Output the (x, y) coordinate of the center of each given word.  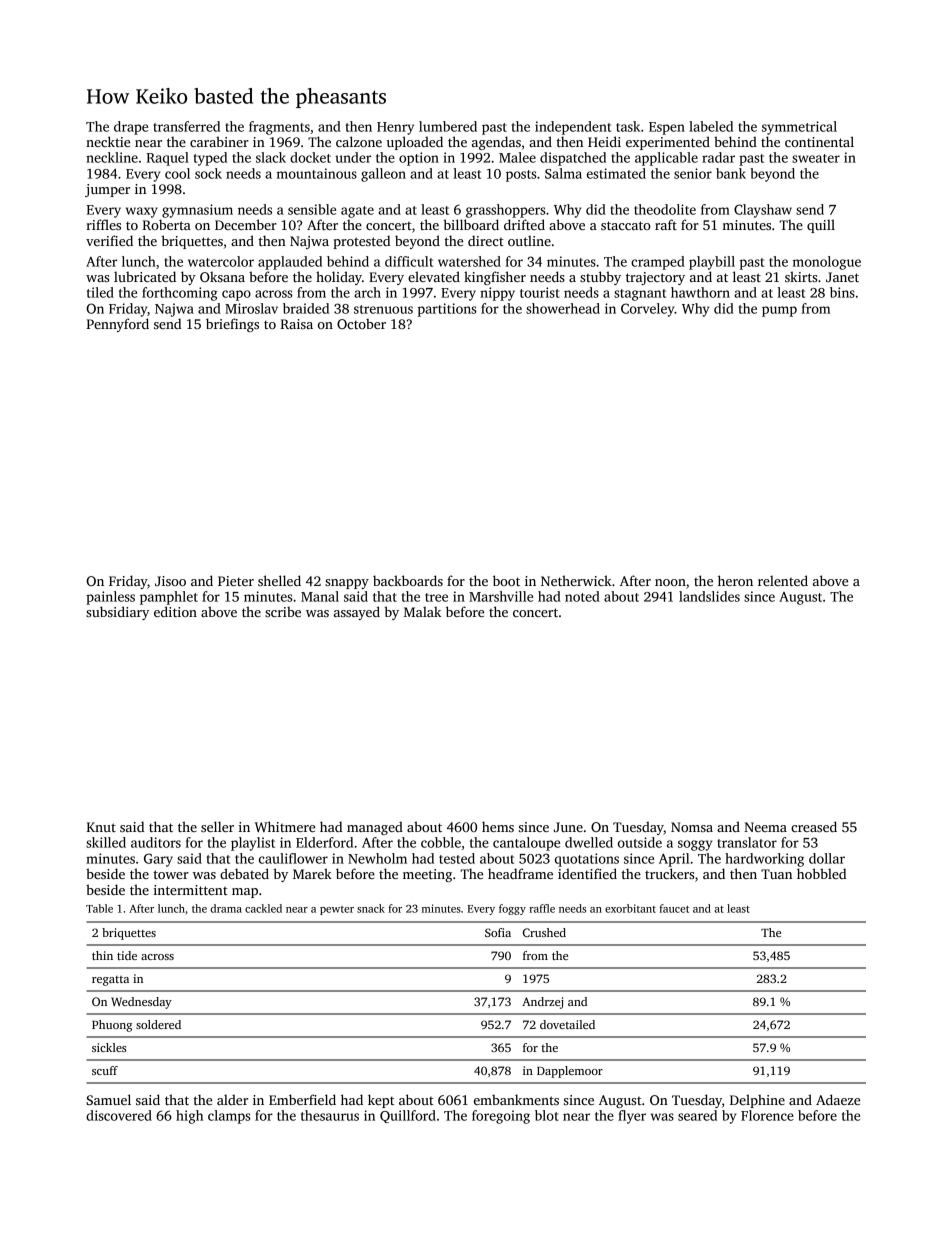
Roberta (167, 224)
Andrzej (542, 1003)
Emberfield (302, 1099)
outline (529, 240)
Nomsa (692, 827)
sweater (816, 158)
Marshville (501, 596)
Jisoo (170, 581)
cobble (441, 842)
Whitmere (285, 826)
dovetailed (567, 1024)
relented (783, 580)
